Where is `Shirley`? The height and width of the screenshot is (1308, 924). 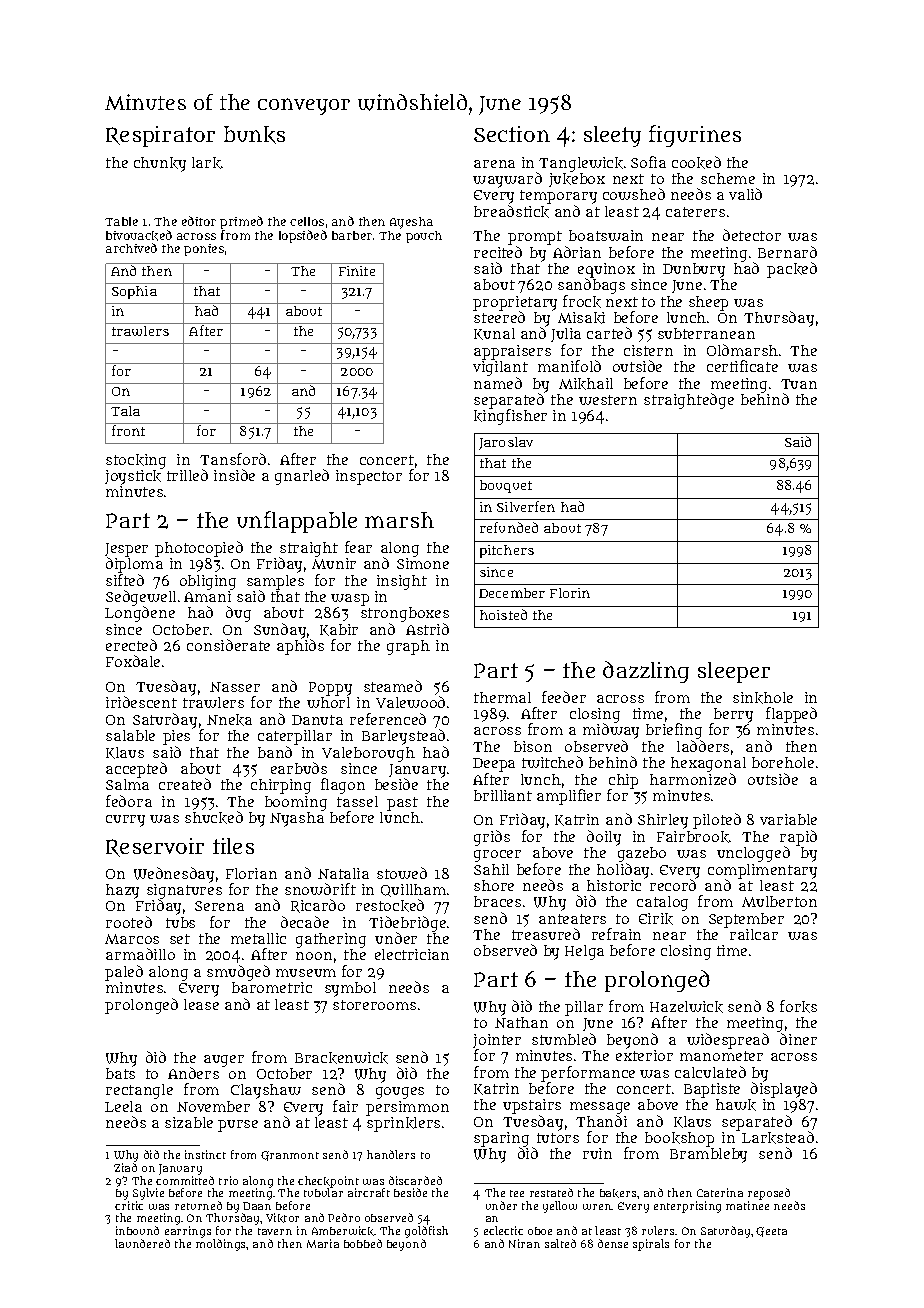 Shirley is located at coordinates (663, 821).
